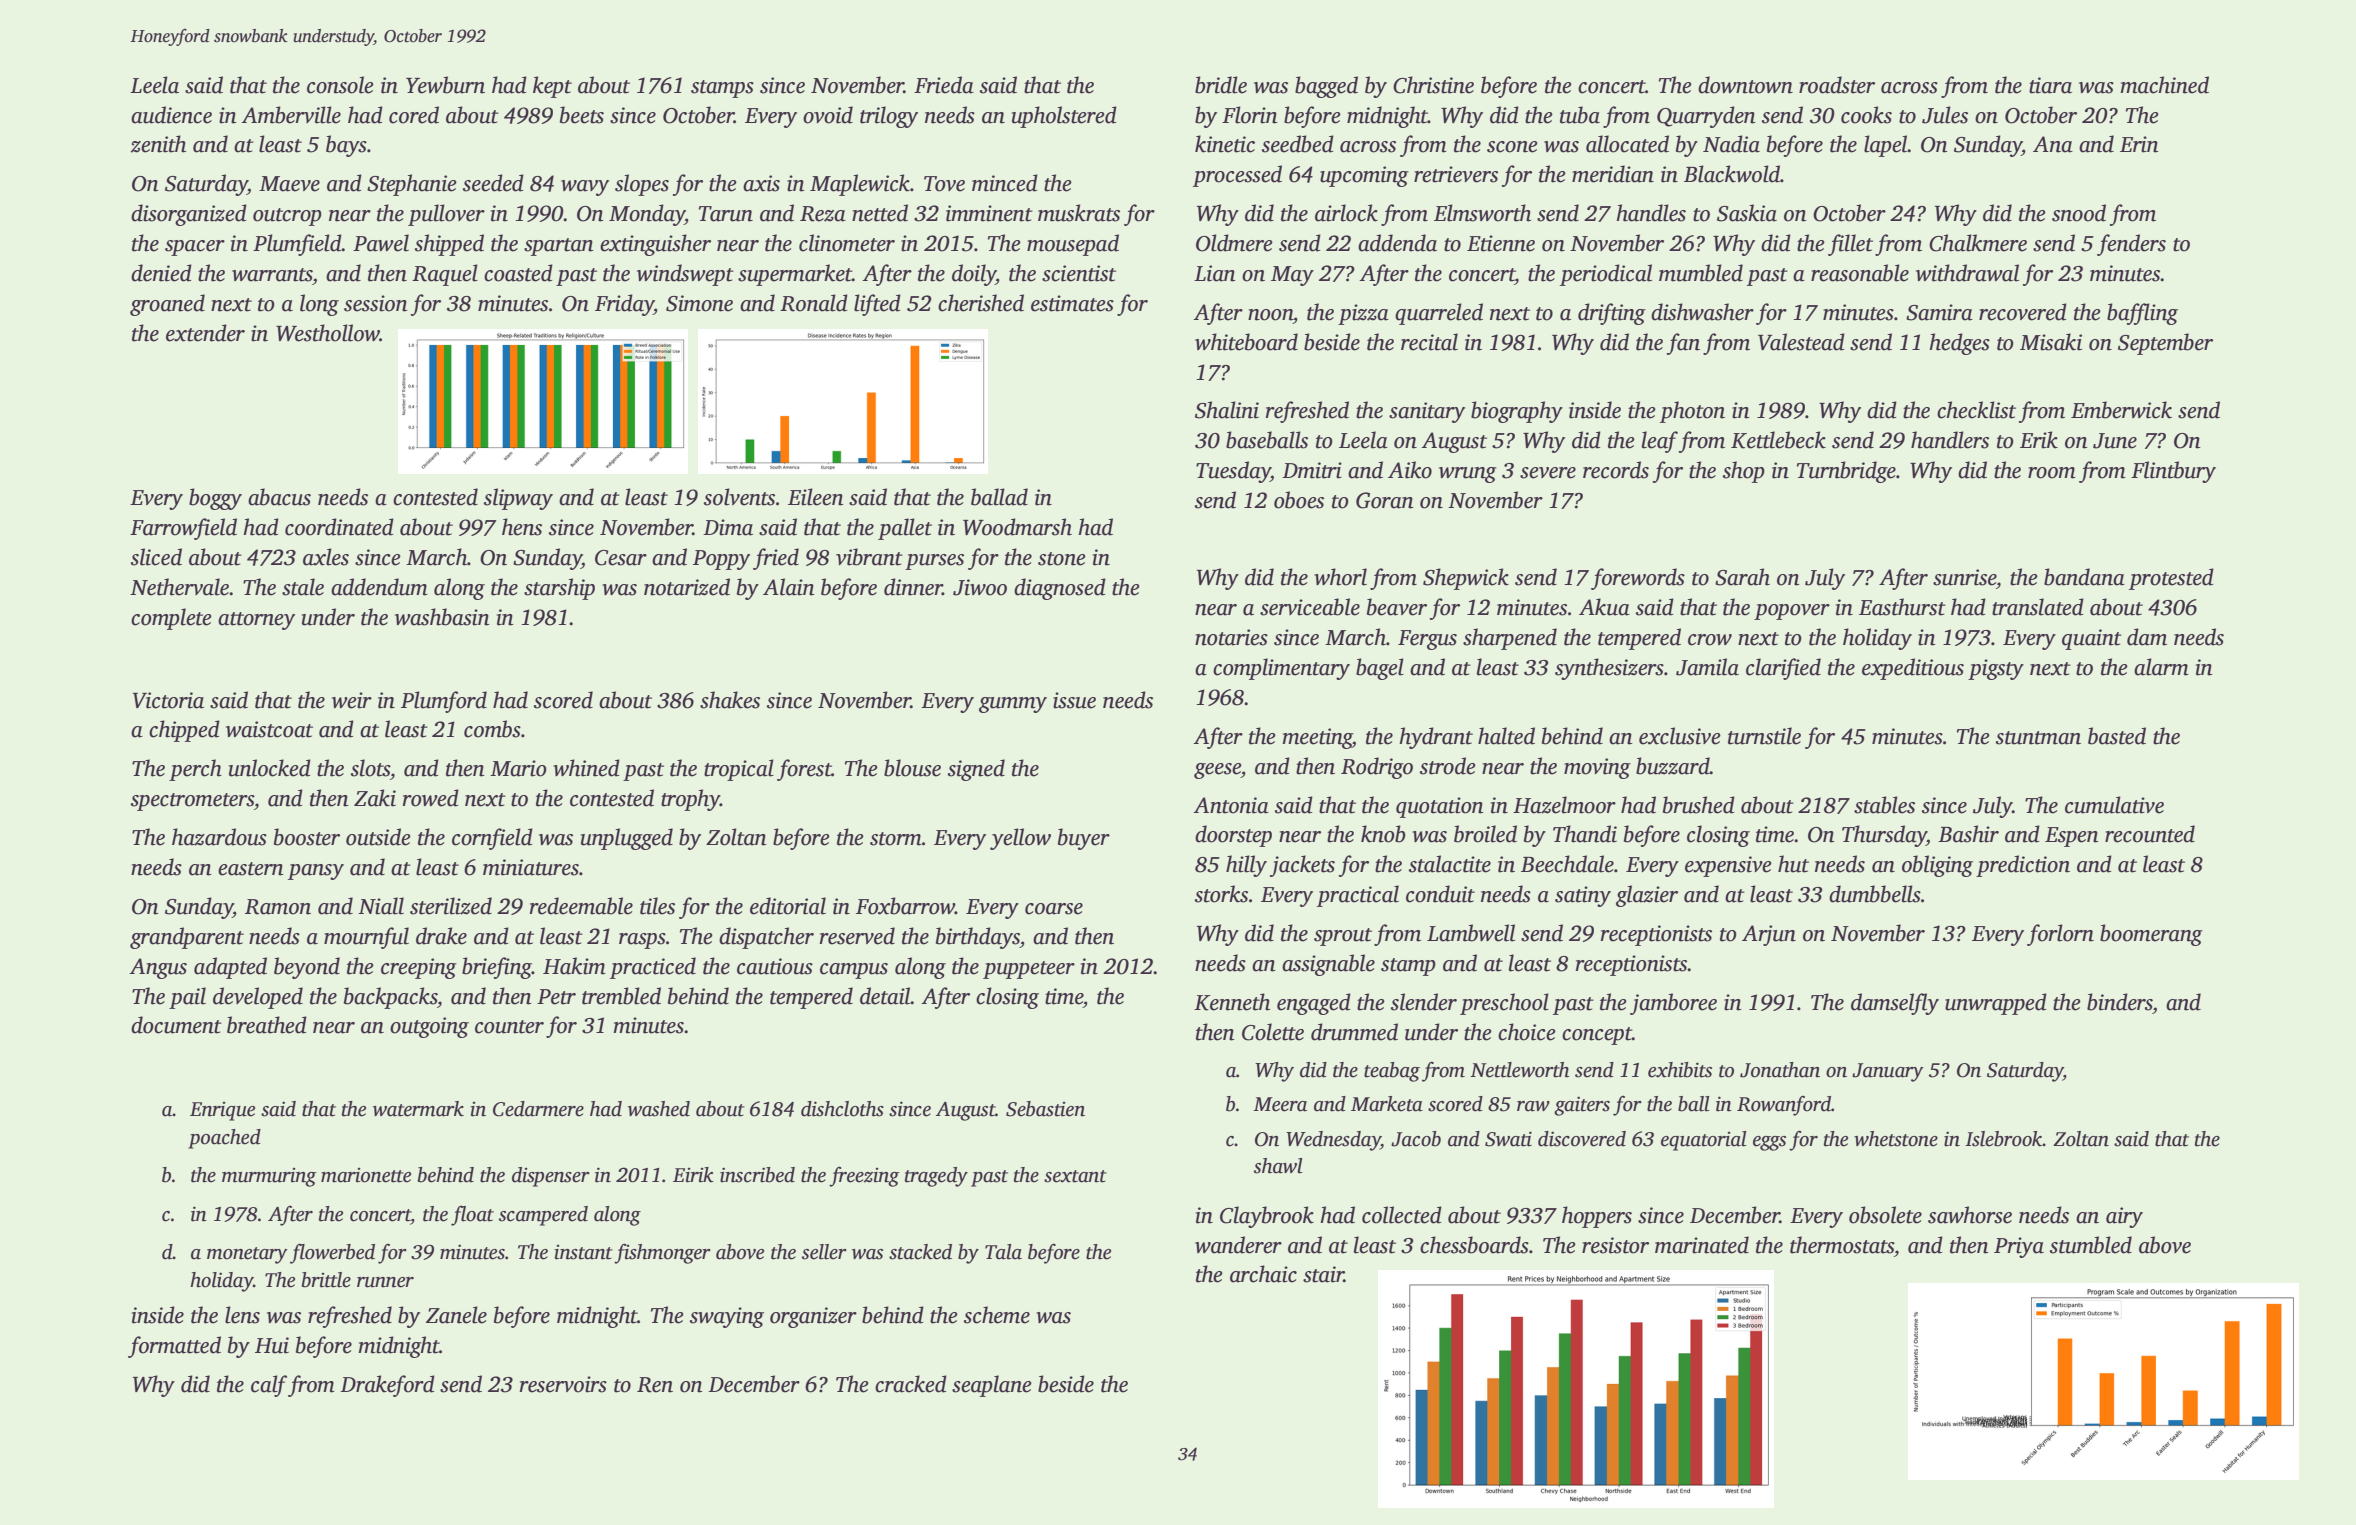  Describe the element at coordinates (2050, 85) in the image. I see `tiara` at that location.
